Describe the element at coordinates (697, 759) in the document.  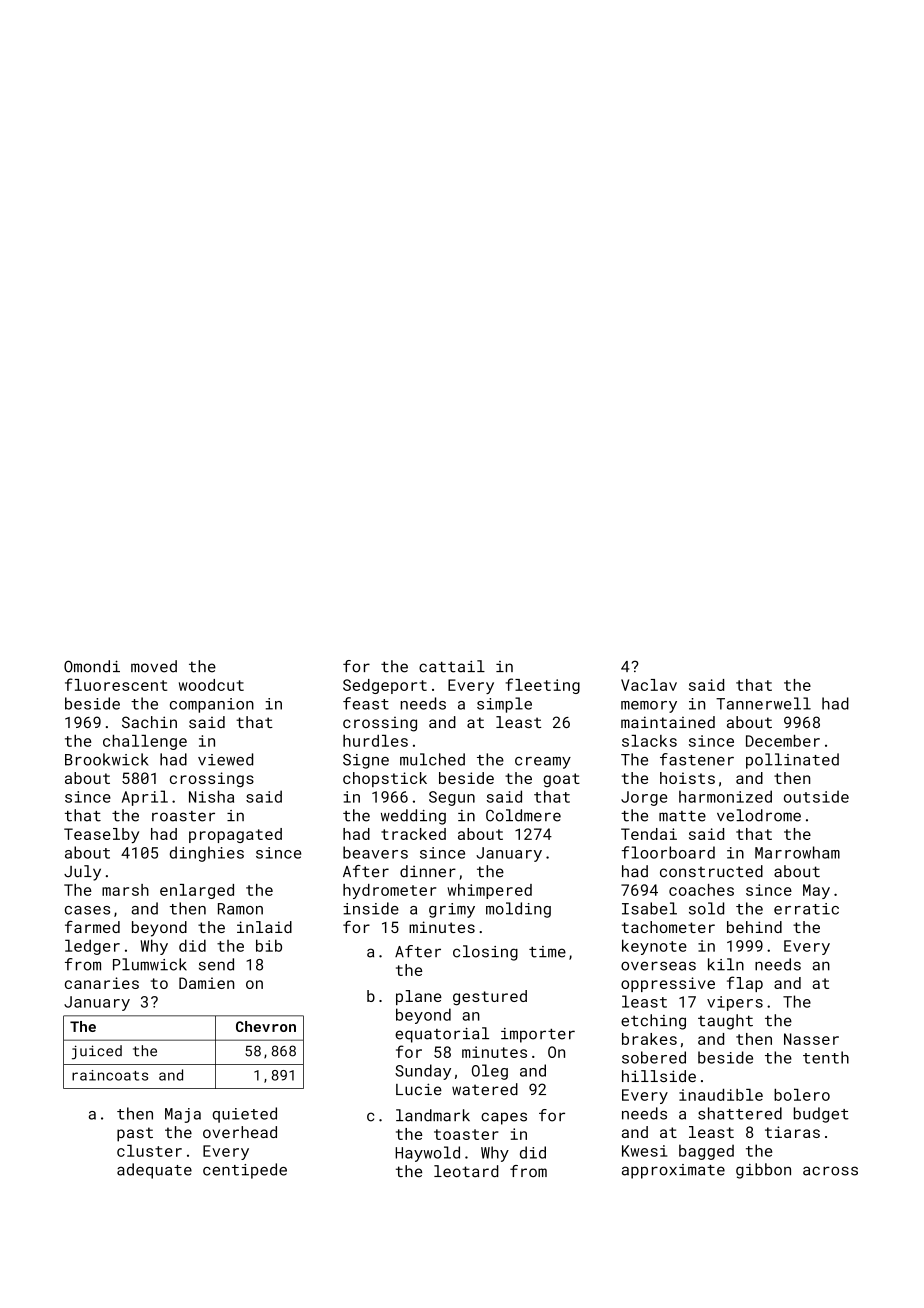
I see `fastener` at that location.
